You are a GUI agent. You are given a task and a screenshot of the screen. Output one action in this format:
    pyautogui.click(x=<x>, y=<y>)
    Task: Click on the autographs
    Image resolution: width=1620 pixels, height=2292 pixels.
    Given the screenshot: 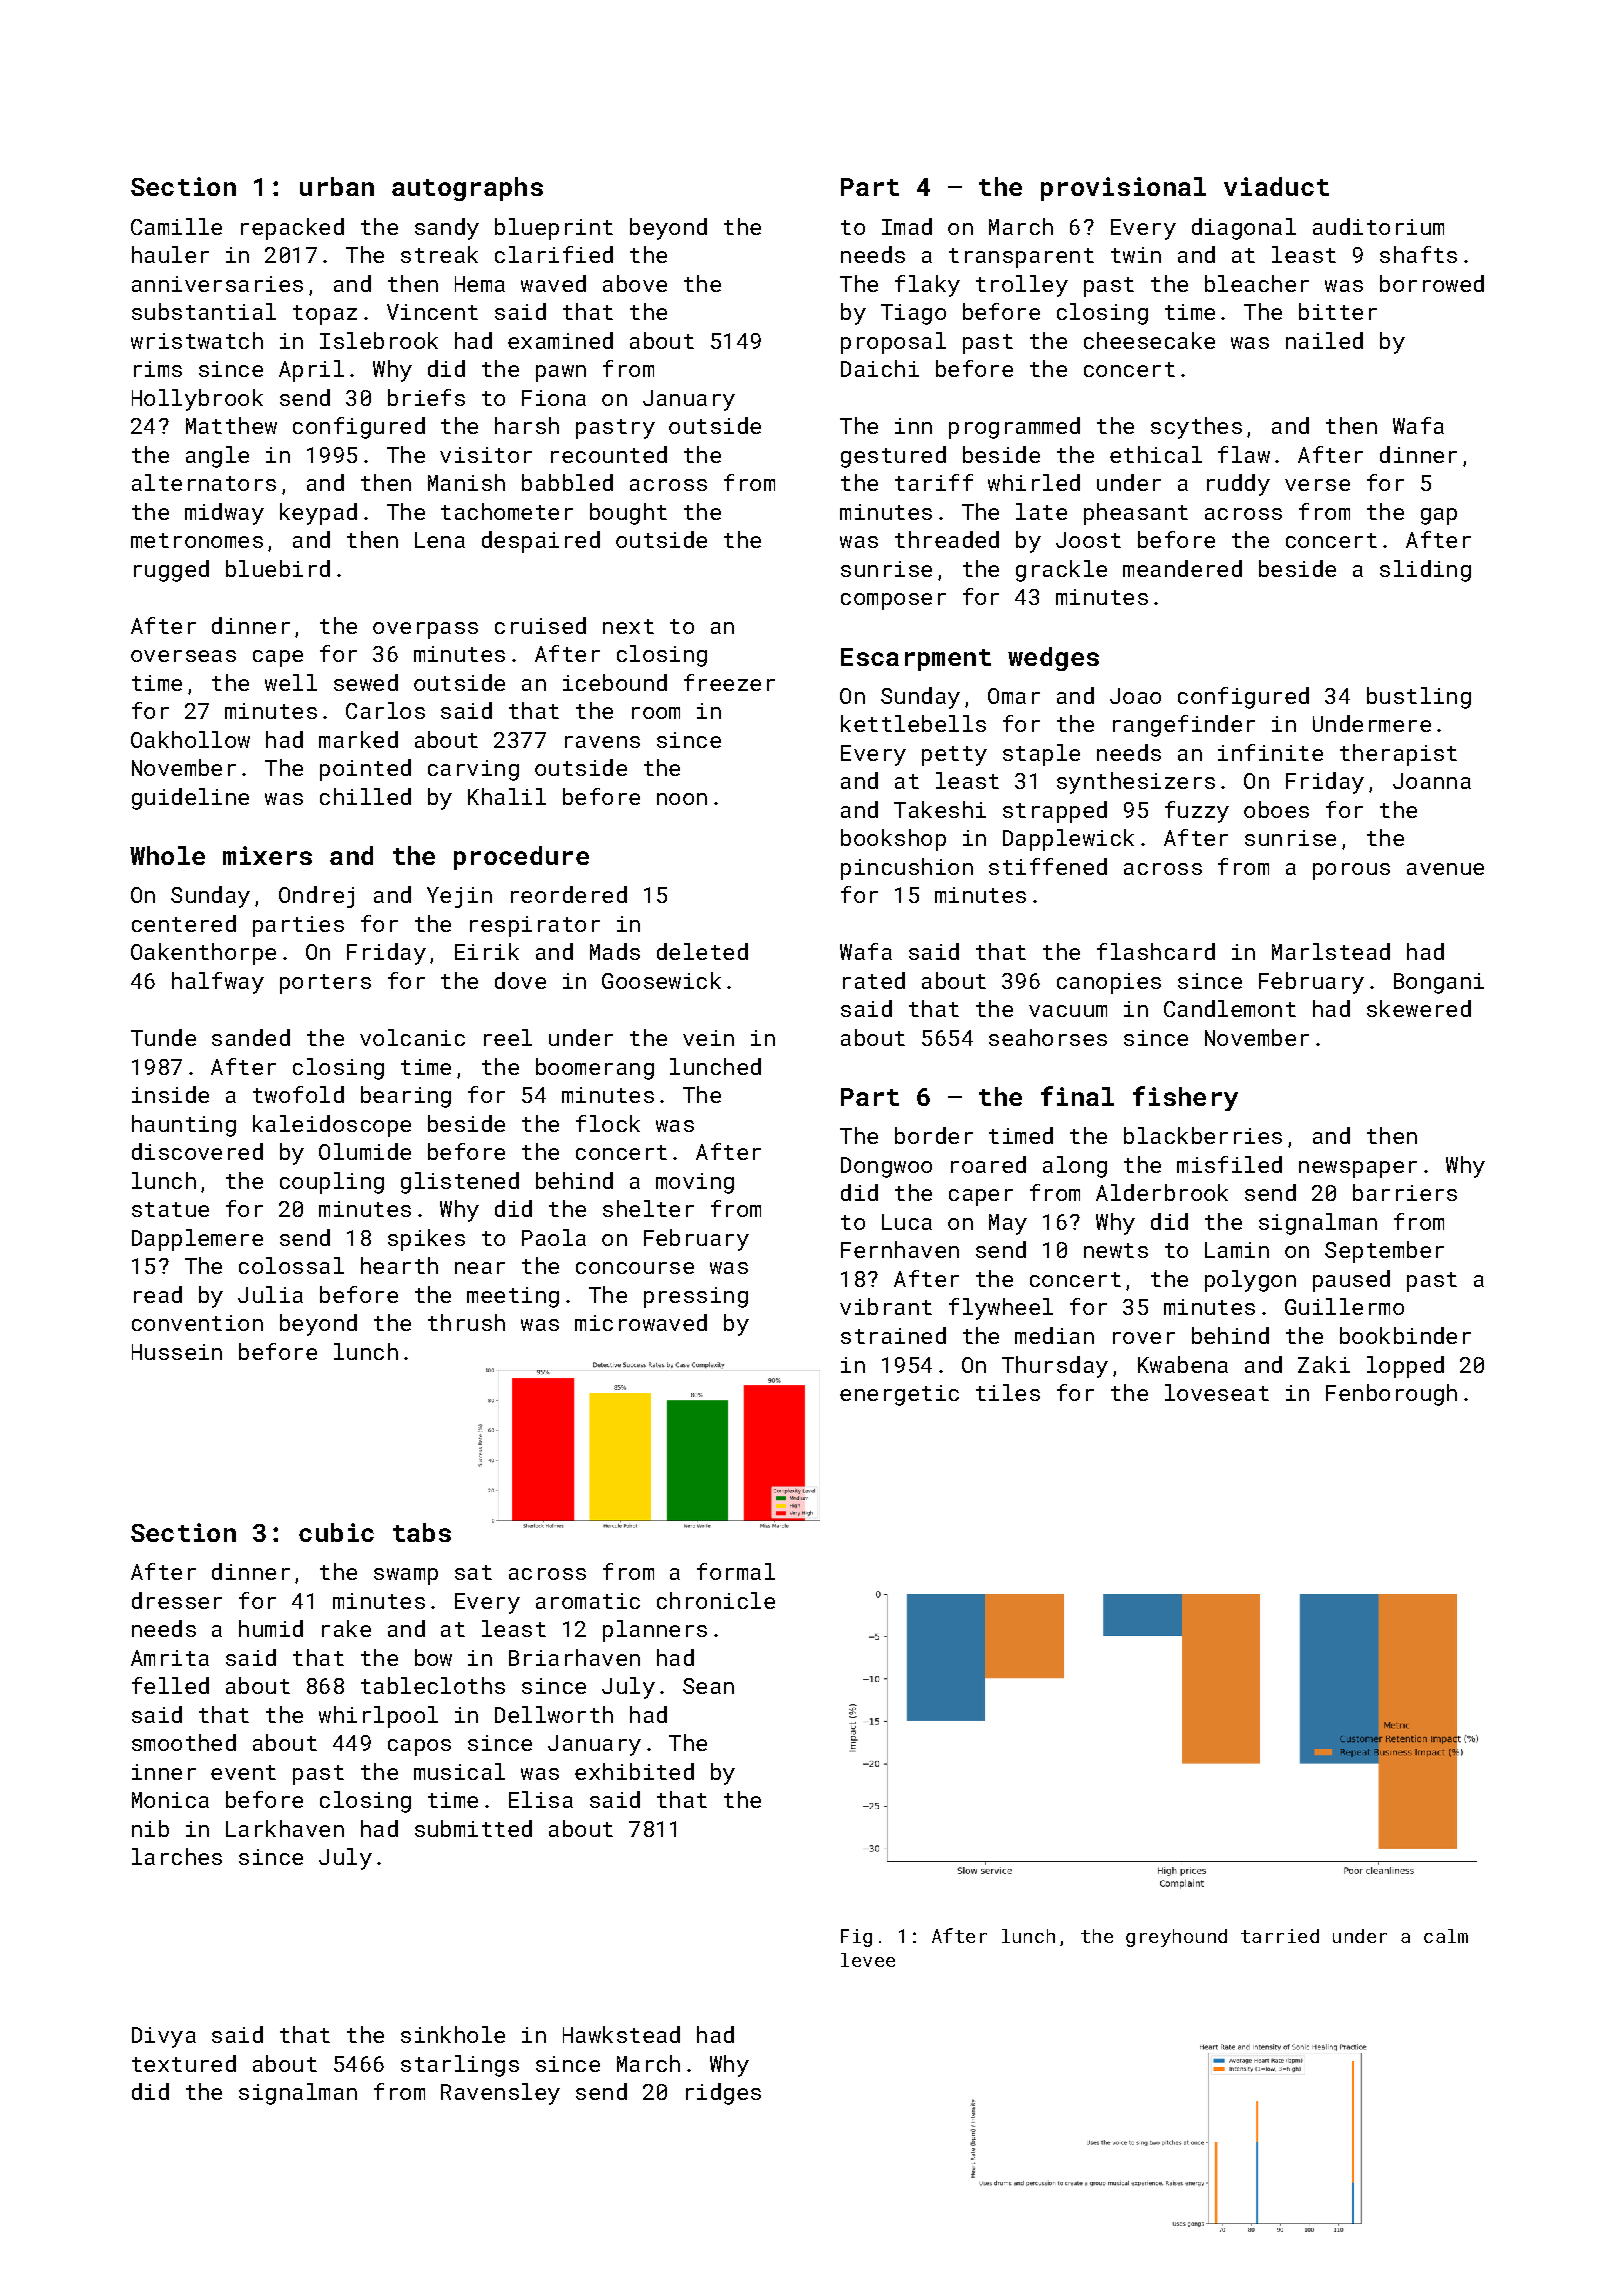 What is the action you would take?
    pyautogui.click(x=467, y=189)
